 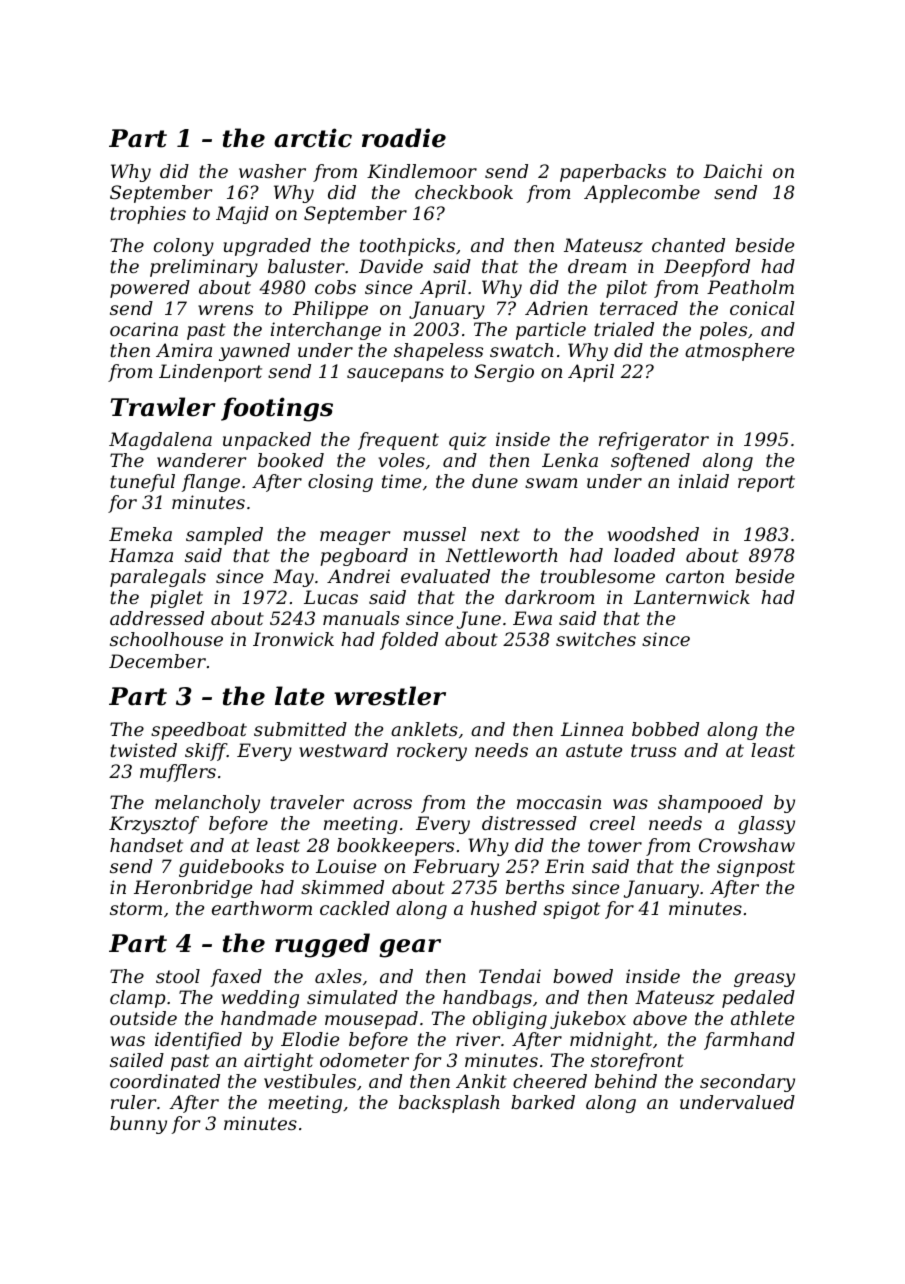 I want to click on ocarina, so click(x=144, y=329).
